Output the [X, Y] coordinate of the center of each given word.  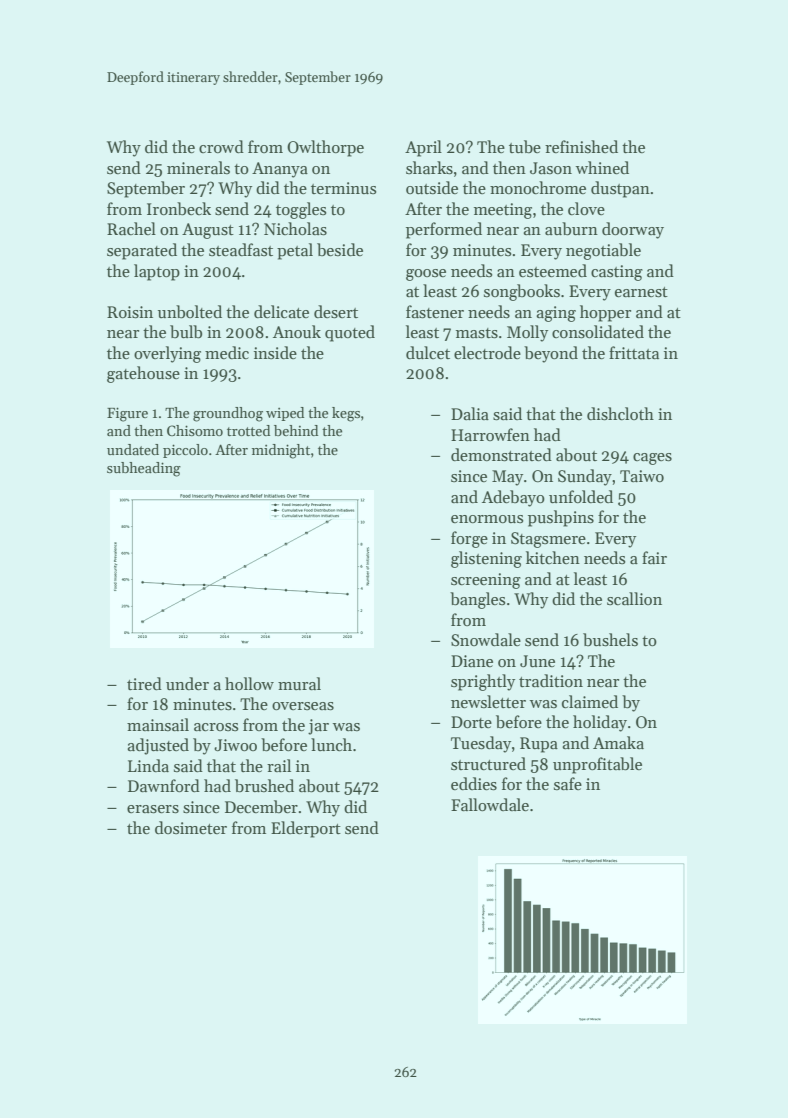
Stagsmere [548, 540]
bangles [477, 600]
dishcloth [620, 414]
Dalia [470, 413]
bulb [186, 332]
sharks [429, 168]
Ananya [280, 170]
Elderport [306, 829]
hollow [249, 683]
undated [133, 449]
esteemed [553, 270]
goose [426, 275]
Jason [551, 168]
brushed [264, 785]
